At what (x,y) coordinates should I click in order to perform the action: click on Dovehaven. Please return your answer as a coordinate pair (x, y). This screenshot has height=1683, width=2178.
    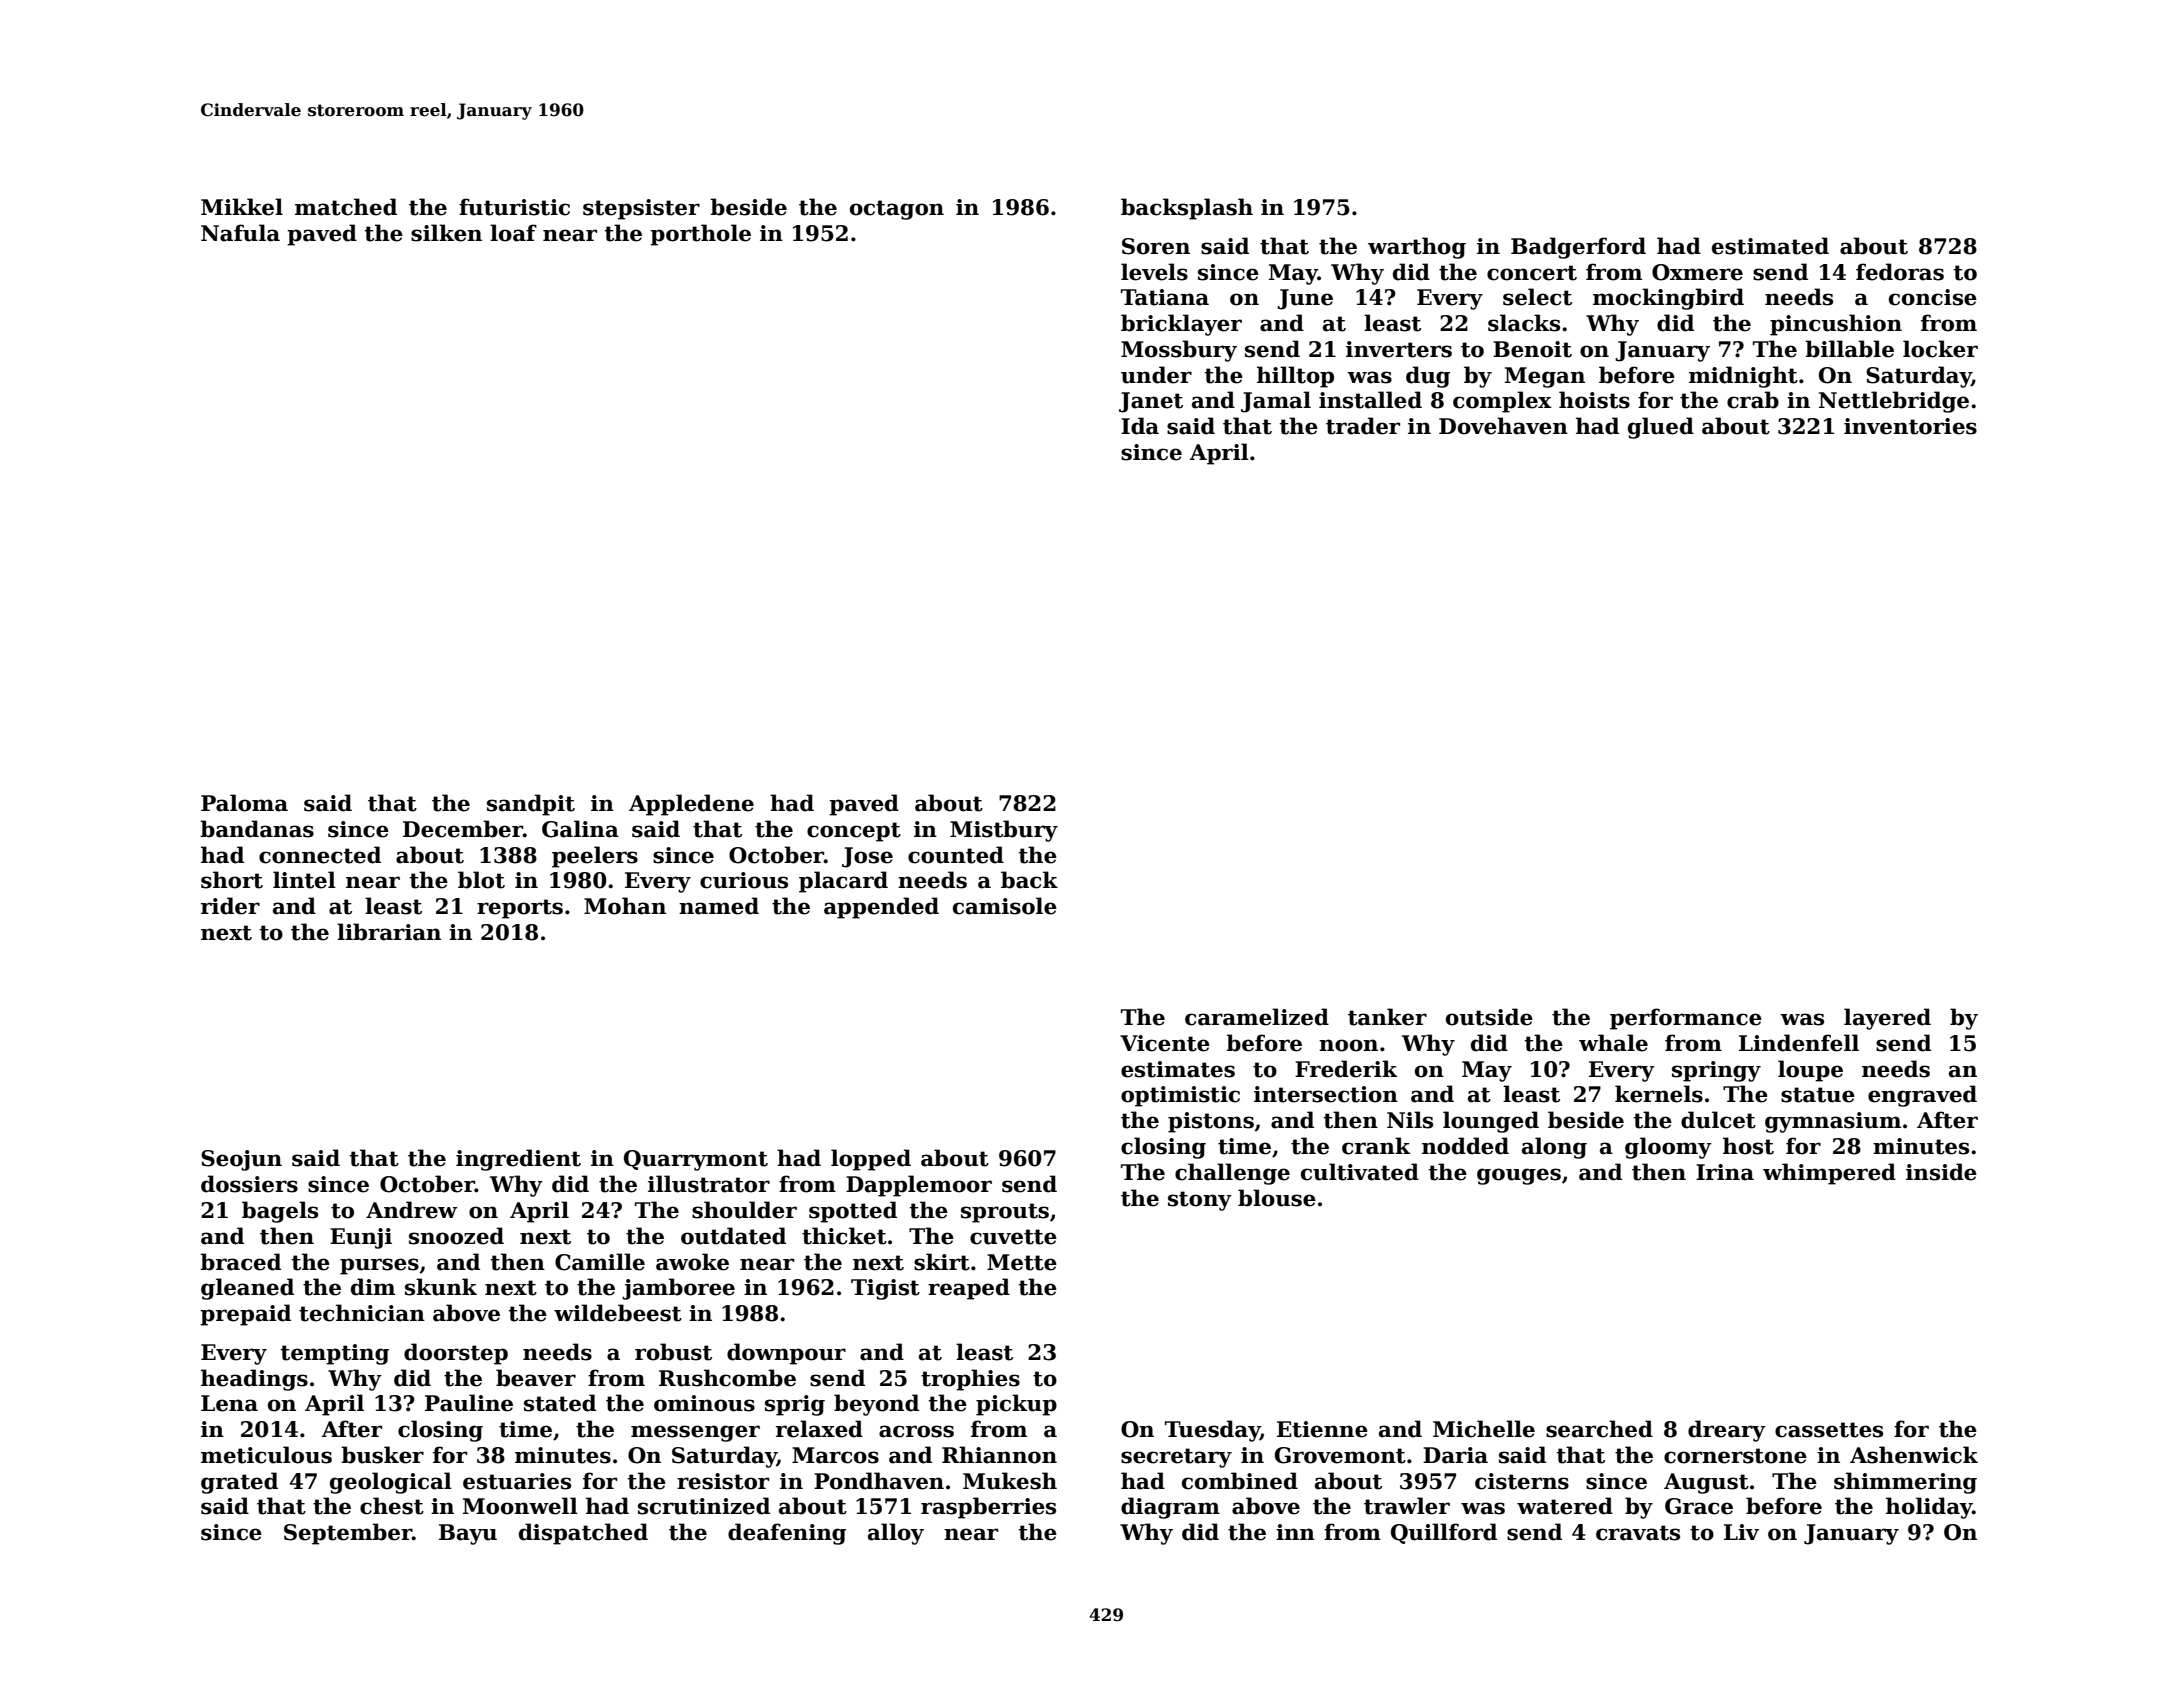
    Looking at the image, I should click on (1503, 426).
